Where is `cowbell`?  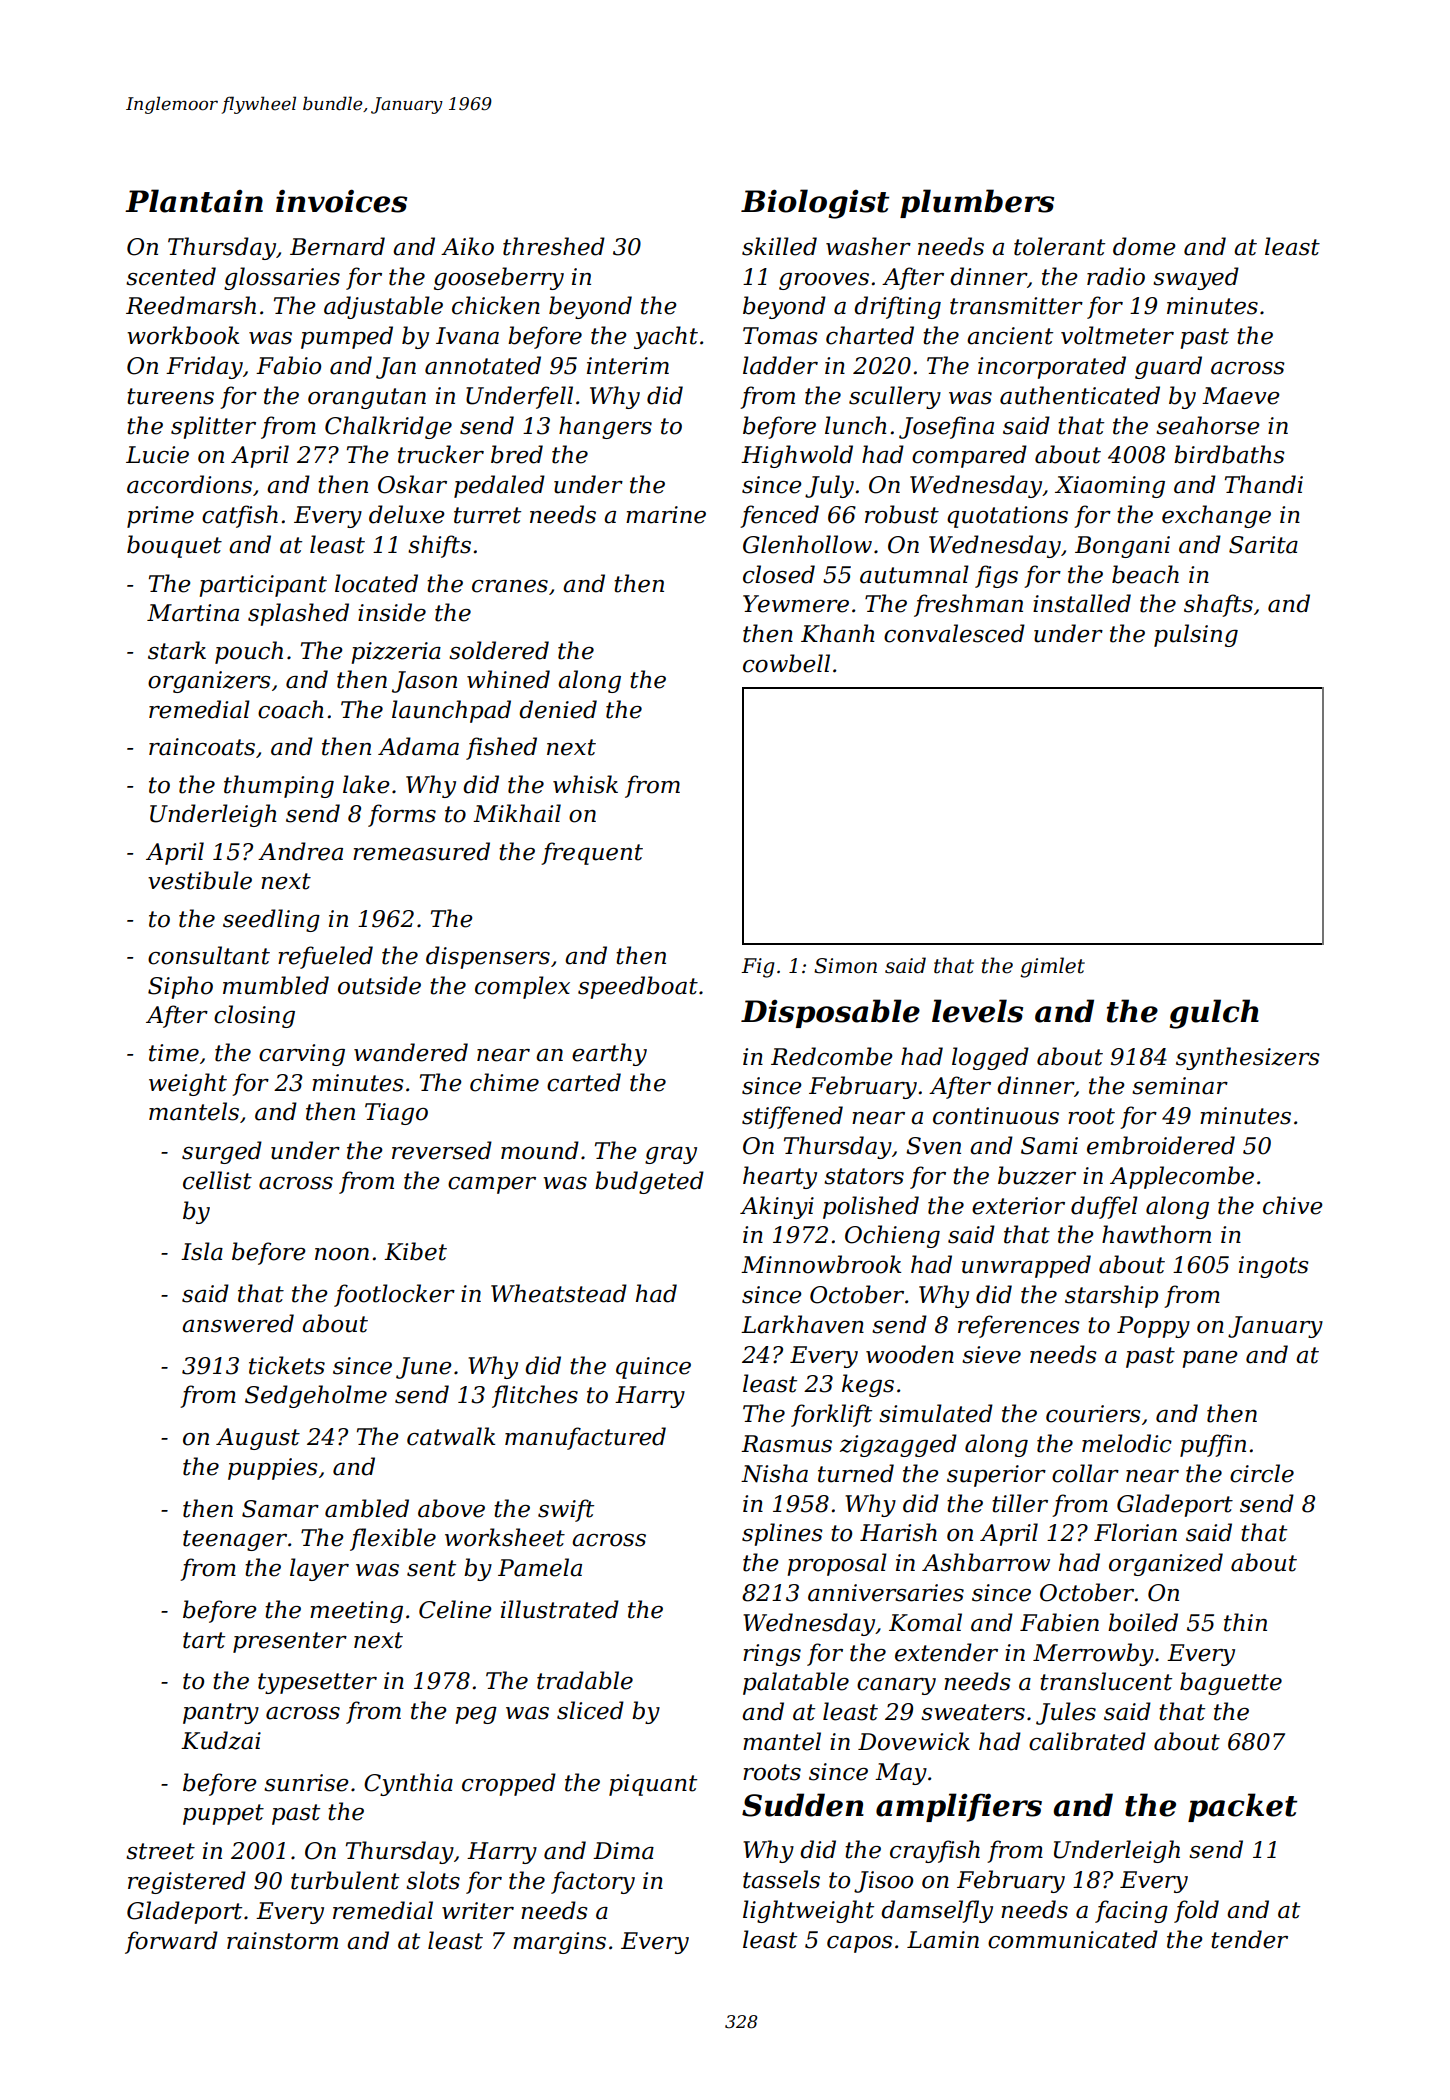
cowbell is located at coordinates (786, 663).
